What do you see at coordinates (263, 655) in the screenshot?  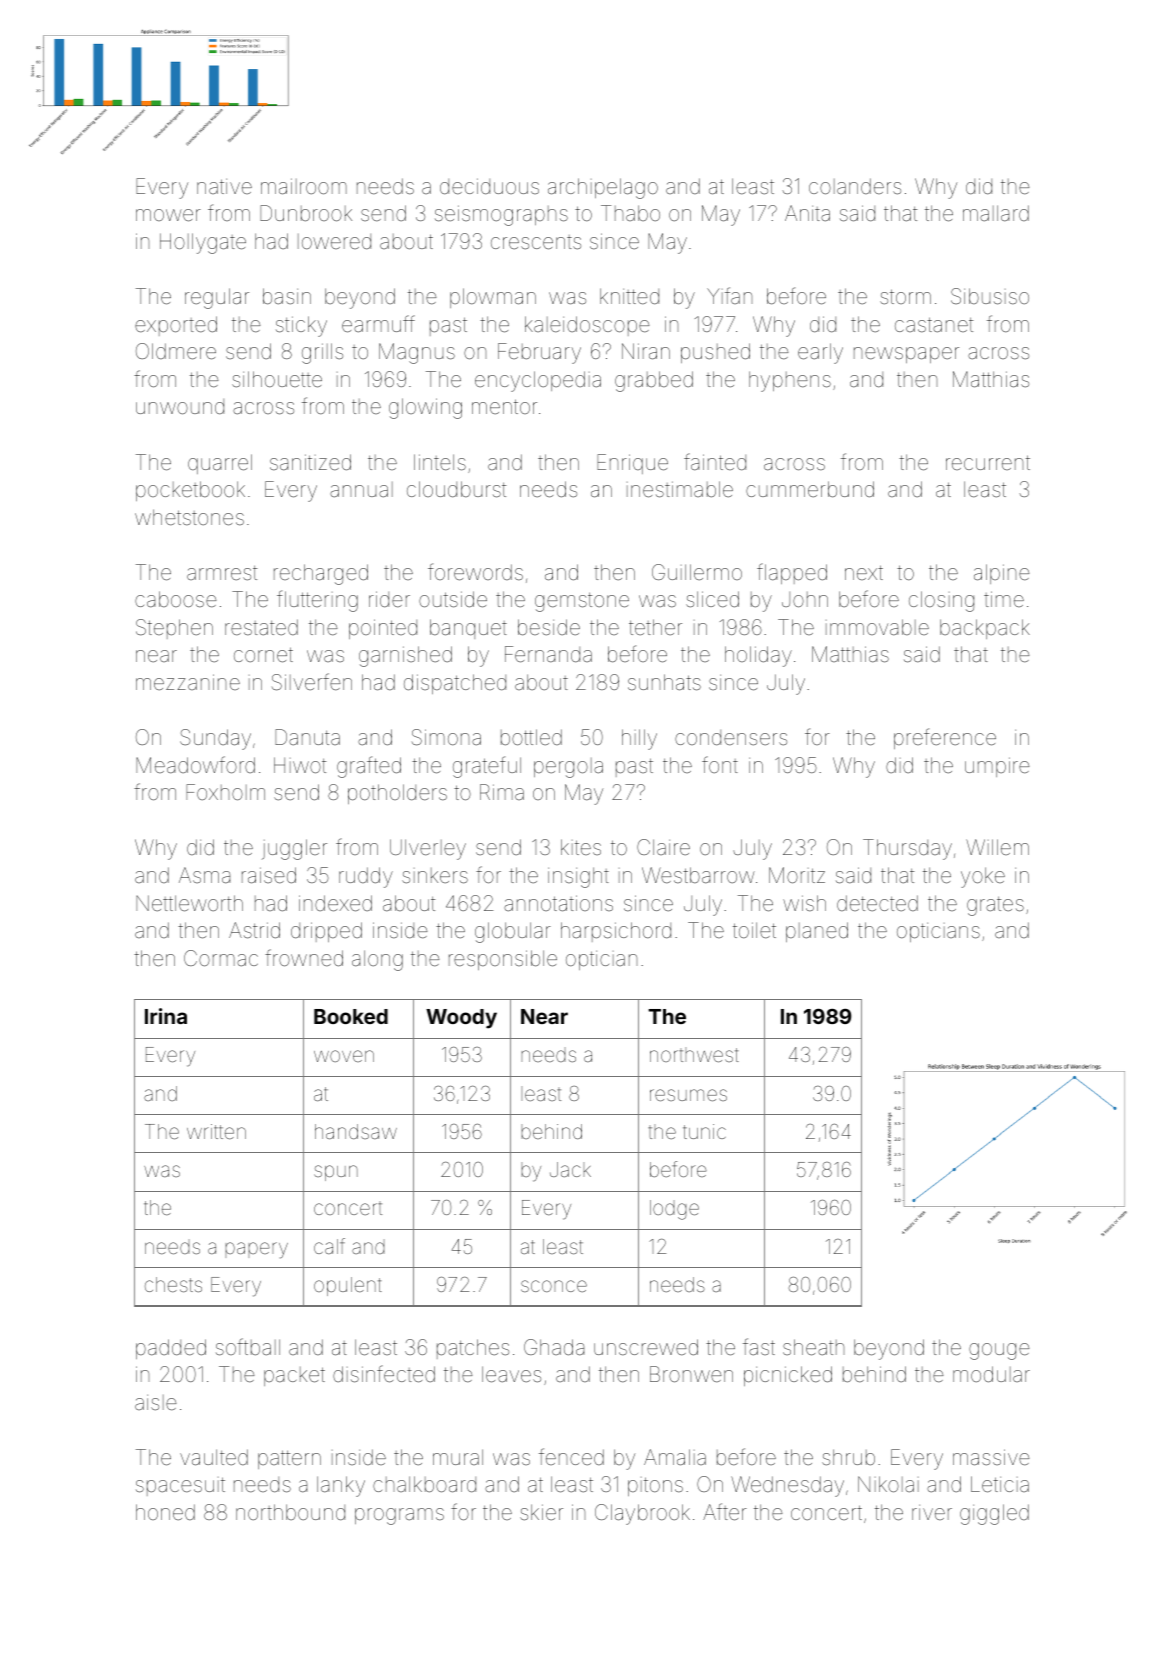 I see `cornet` at bounding box center [263, 655].
